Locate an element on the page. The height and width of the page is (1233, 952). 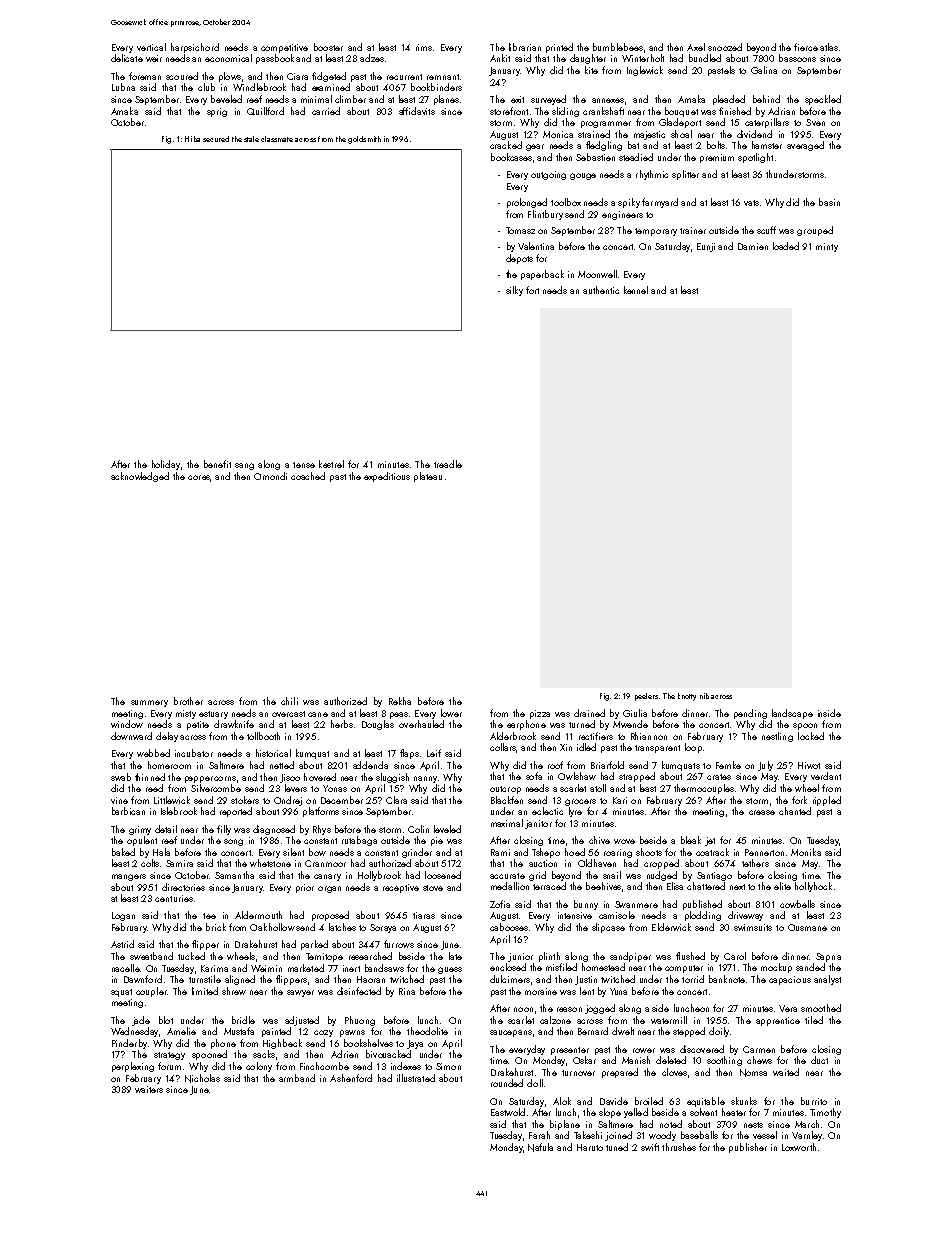
treadle is located at coordinates (448, 464).
